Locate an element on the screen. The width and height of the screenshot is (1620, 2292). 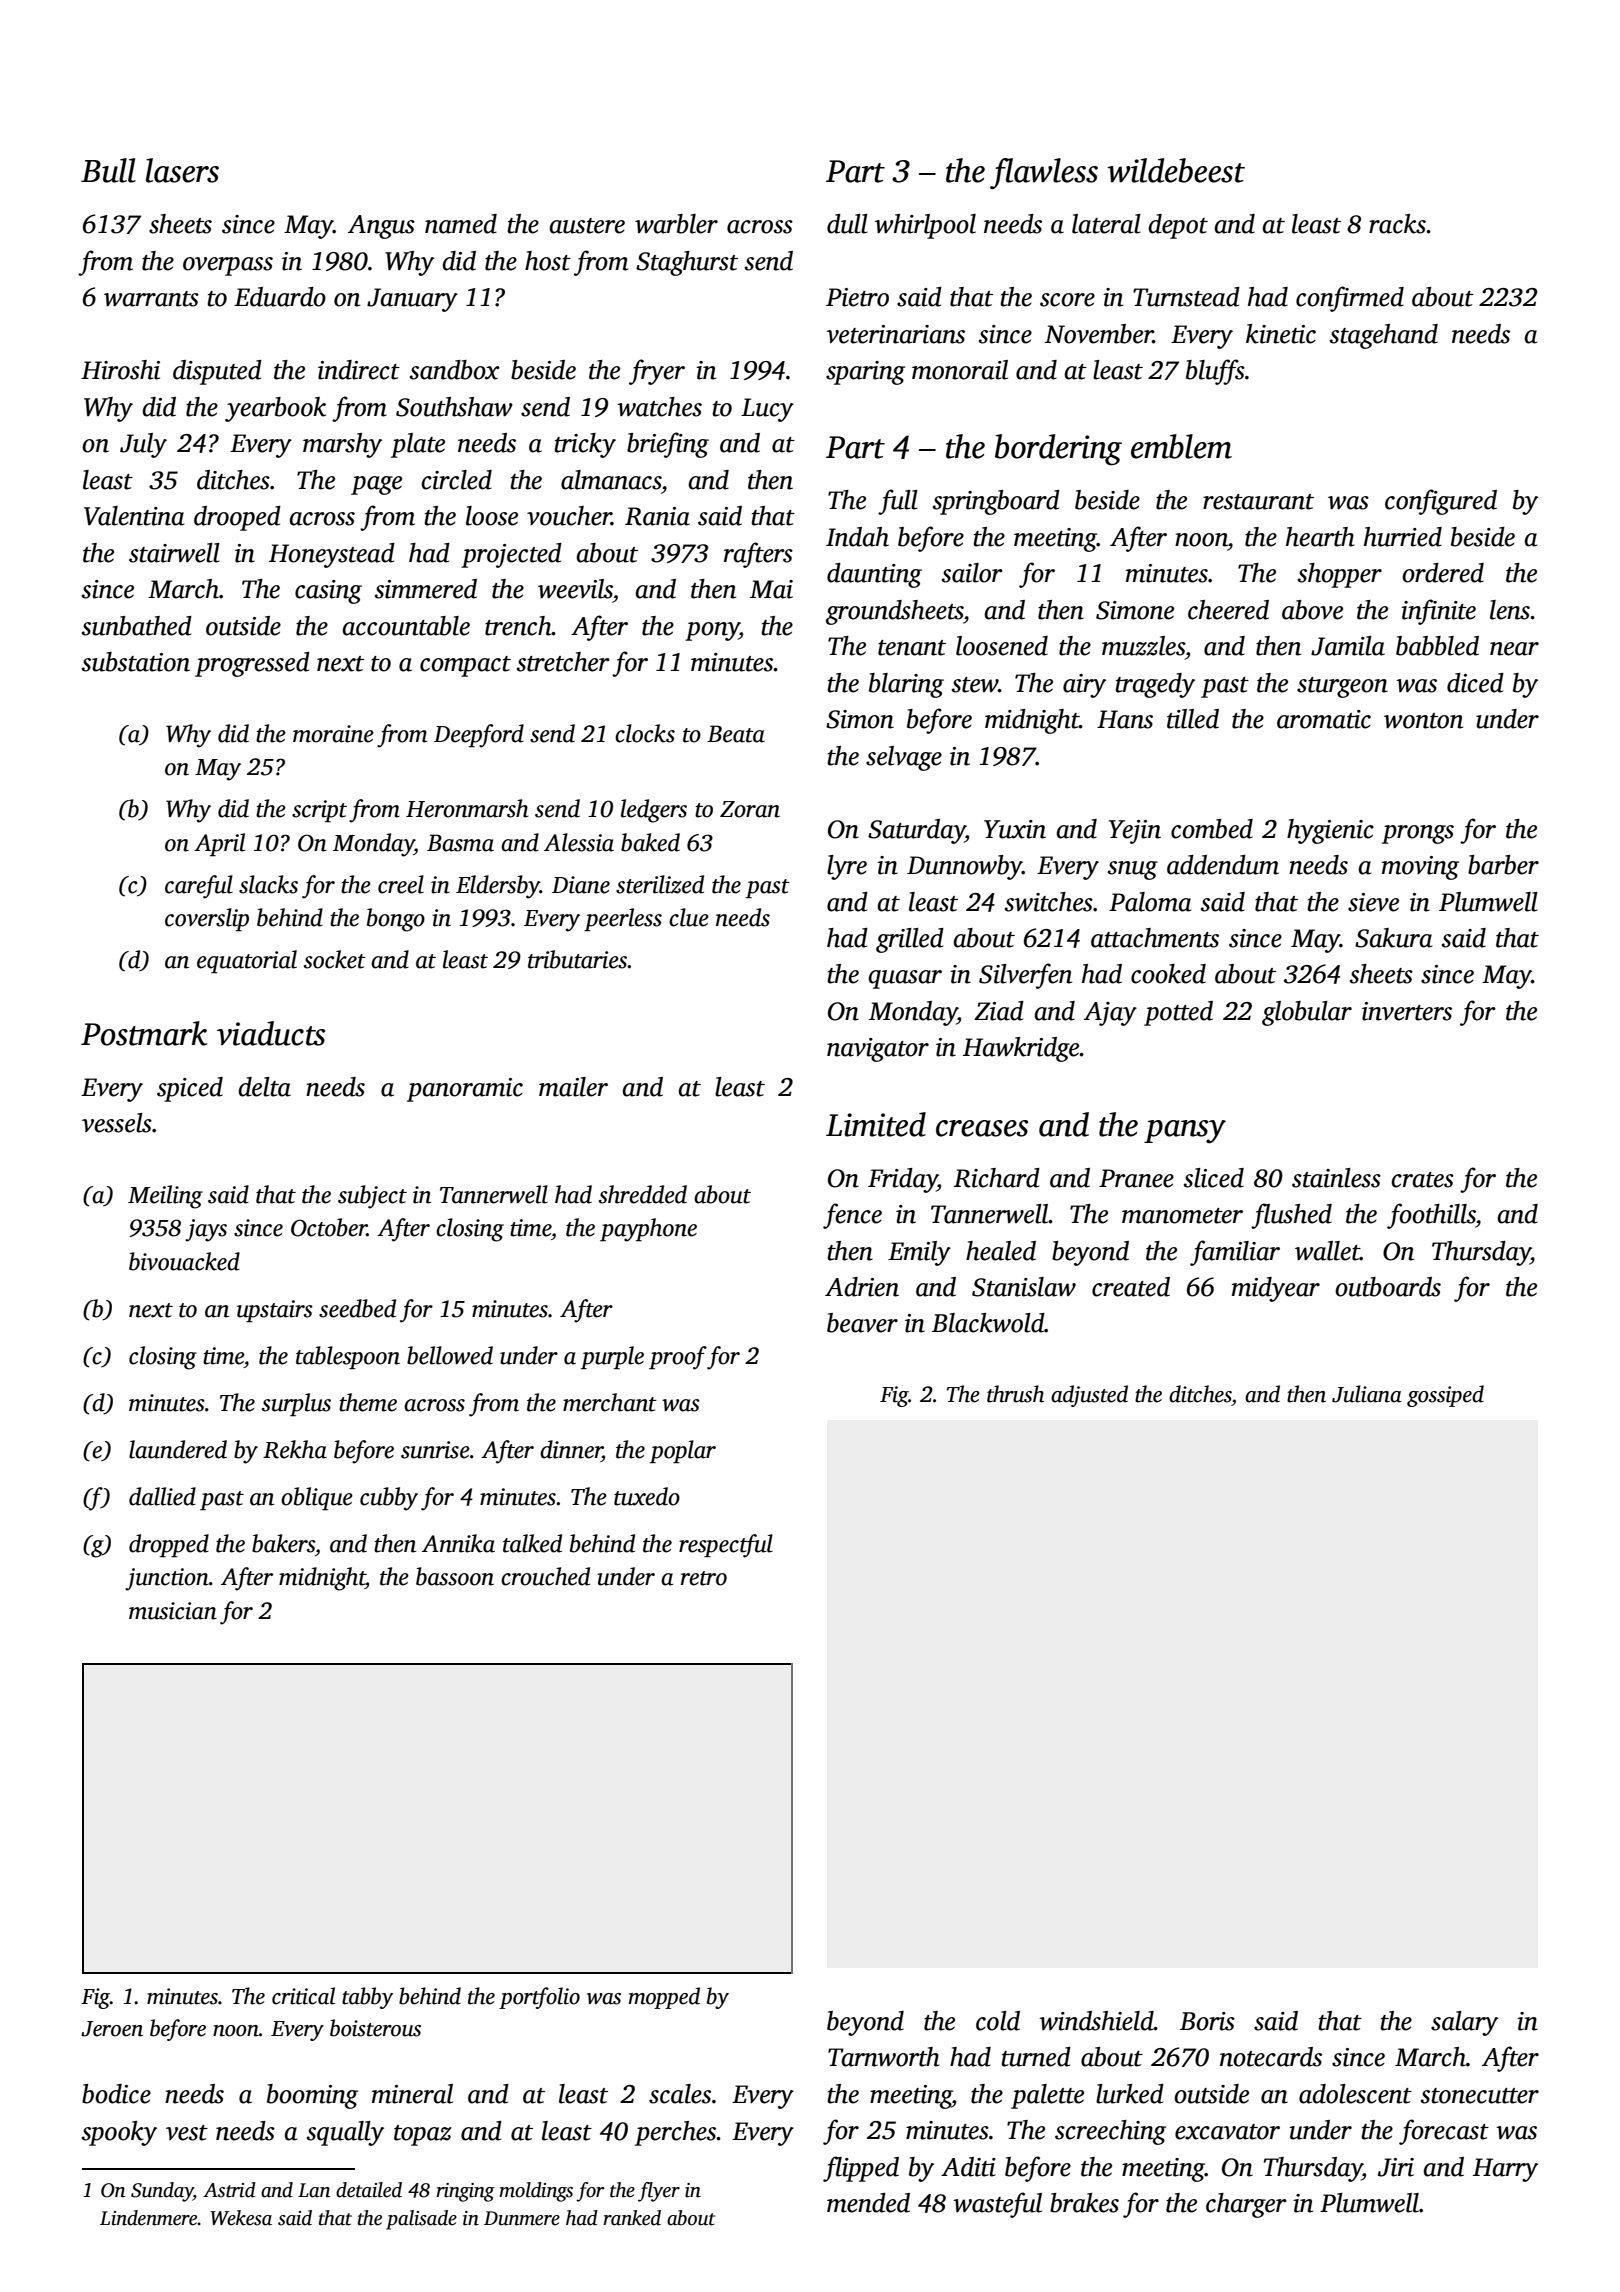
adjusted is located at coordinates (1089, 1396).
